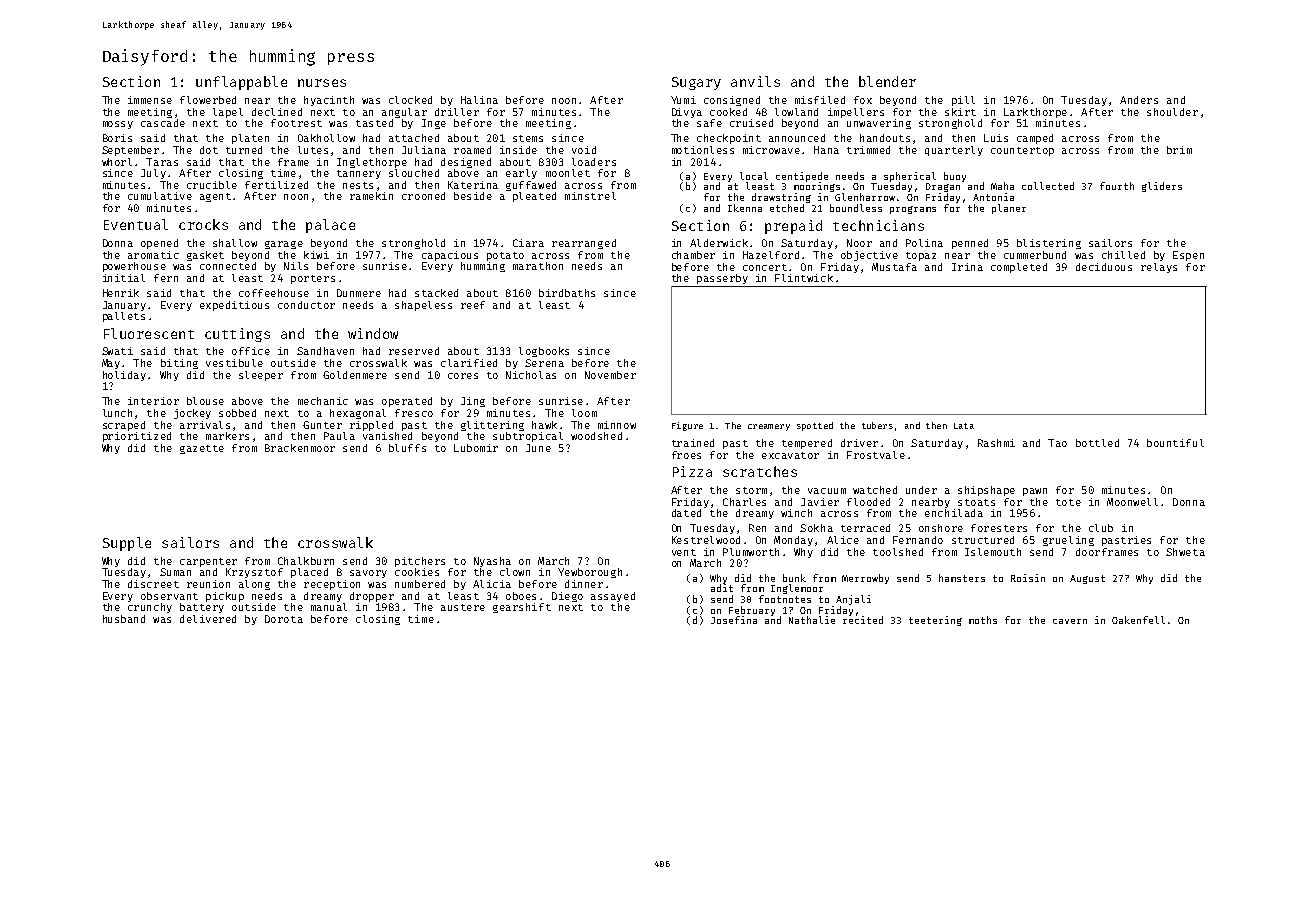 The image size is (1308, 924). I want to click on Yewborough, so click(590, 573).
